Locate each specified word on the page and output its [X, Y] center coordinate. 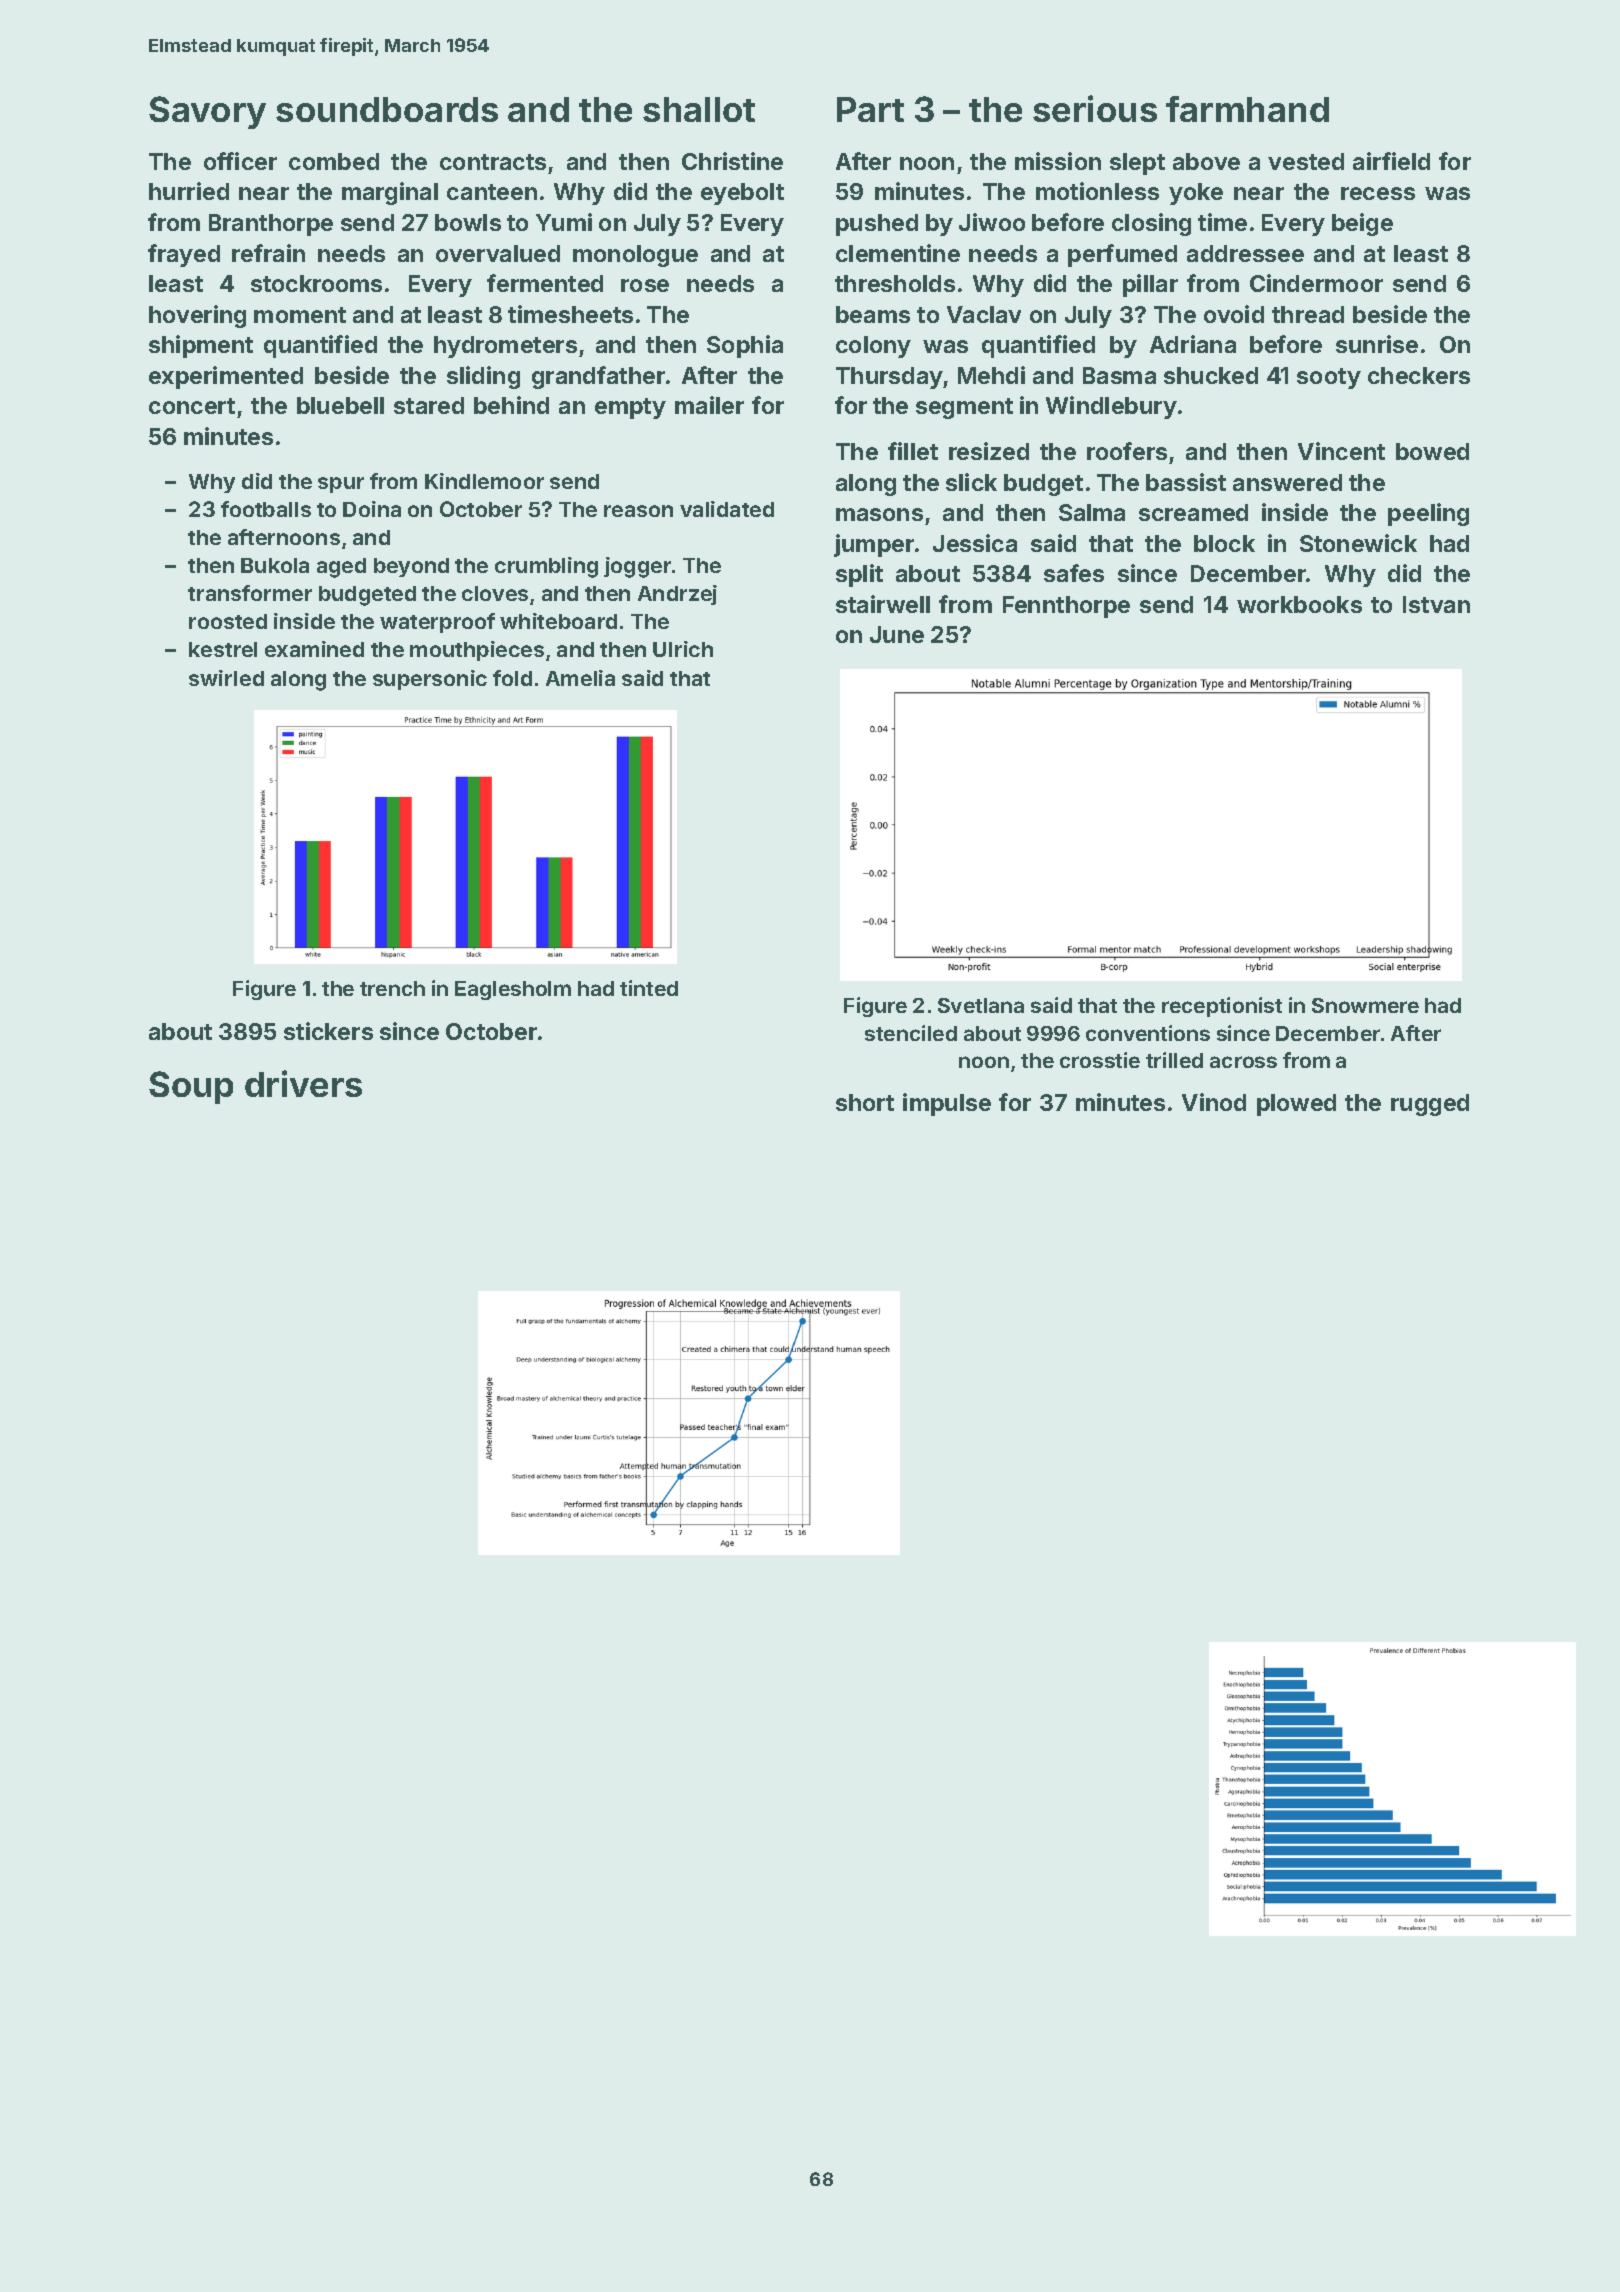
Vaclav [984, 314]
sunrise [1377, 344]
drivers [303, 1083]
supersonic [430, 680]
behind [511, 405]
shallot [699, 109]
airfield [1391, 161]
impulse [947, 1104]
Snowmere [1365, 1005]
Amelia [580, 678]
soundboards [387, 109]
